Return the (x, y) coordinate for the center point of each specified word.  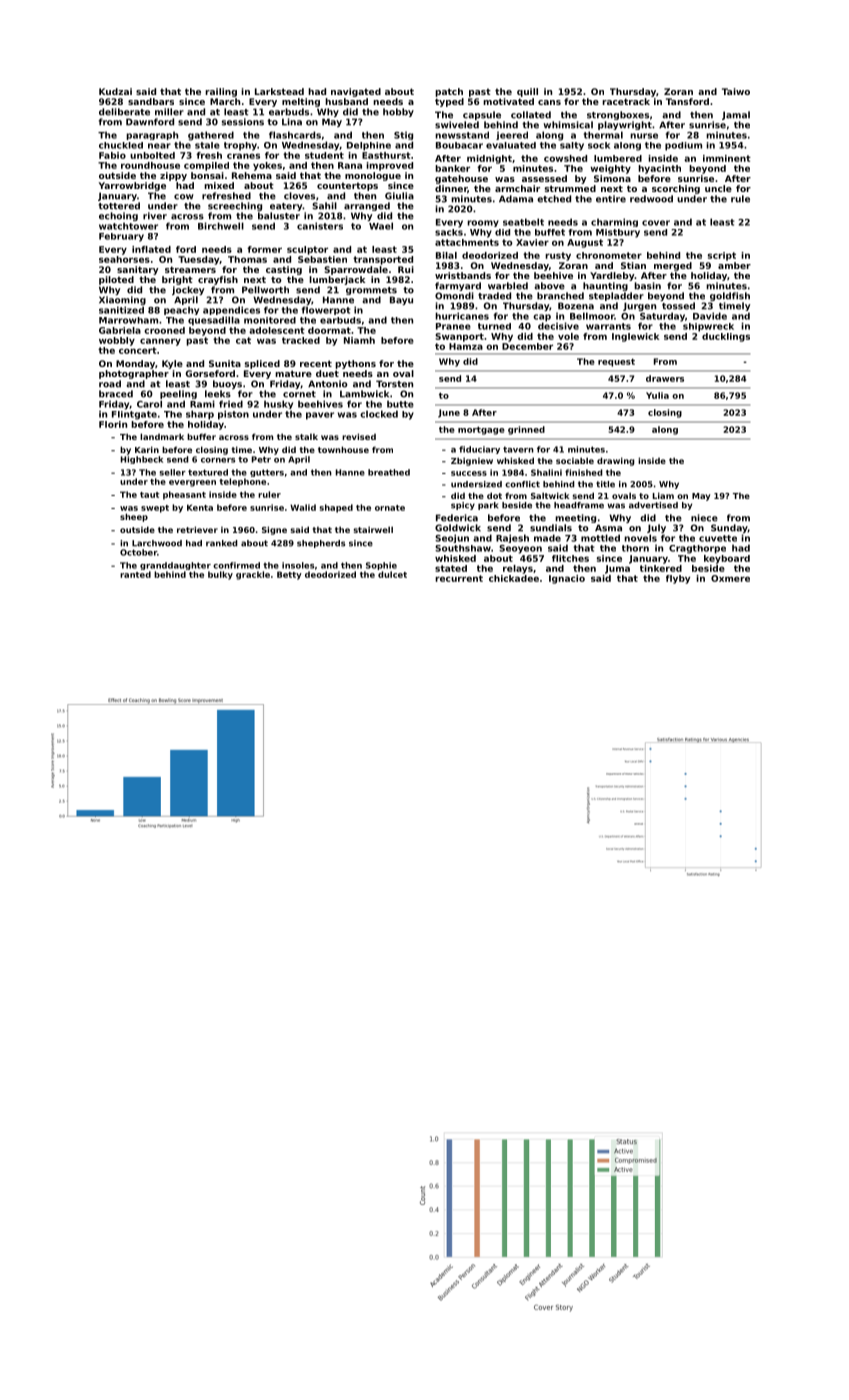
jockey (188, 290)
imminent (727, 158)
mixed (219, 185)
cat (243, 340)
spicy (463, 506)
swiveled (457, 125)
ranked (222, 543)
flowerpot (326, 310)
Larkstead (279, 91)
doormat (329, 330)
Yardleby (612, 276)
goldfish (730, 296)
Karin (147, 449)
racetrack (626, 101)
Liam (663, 495)
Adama (516, 199)
